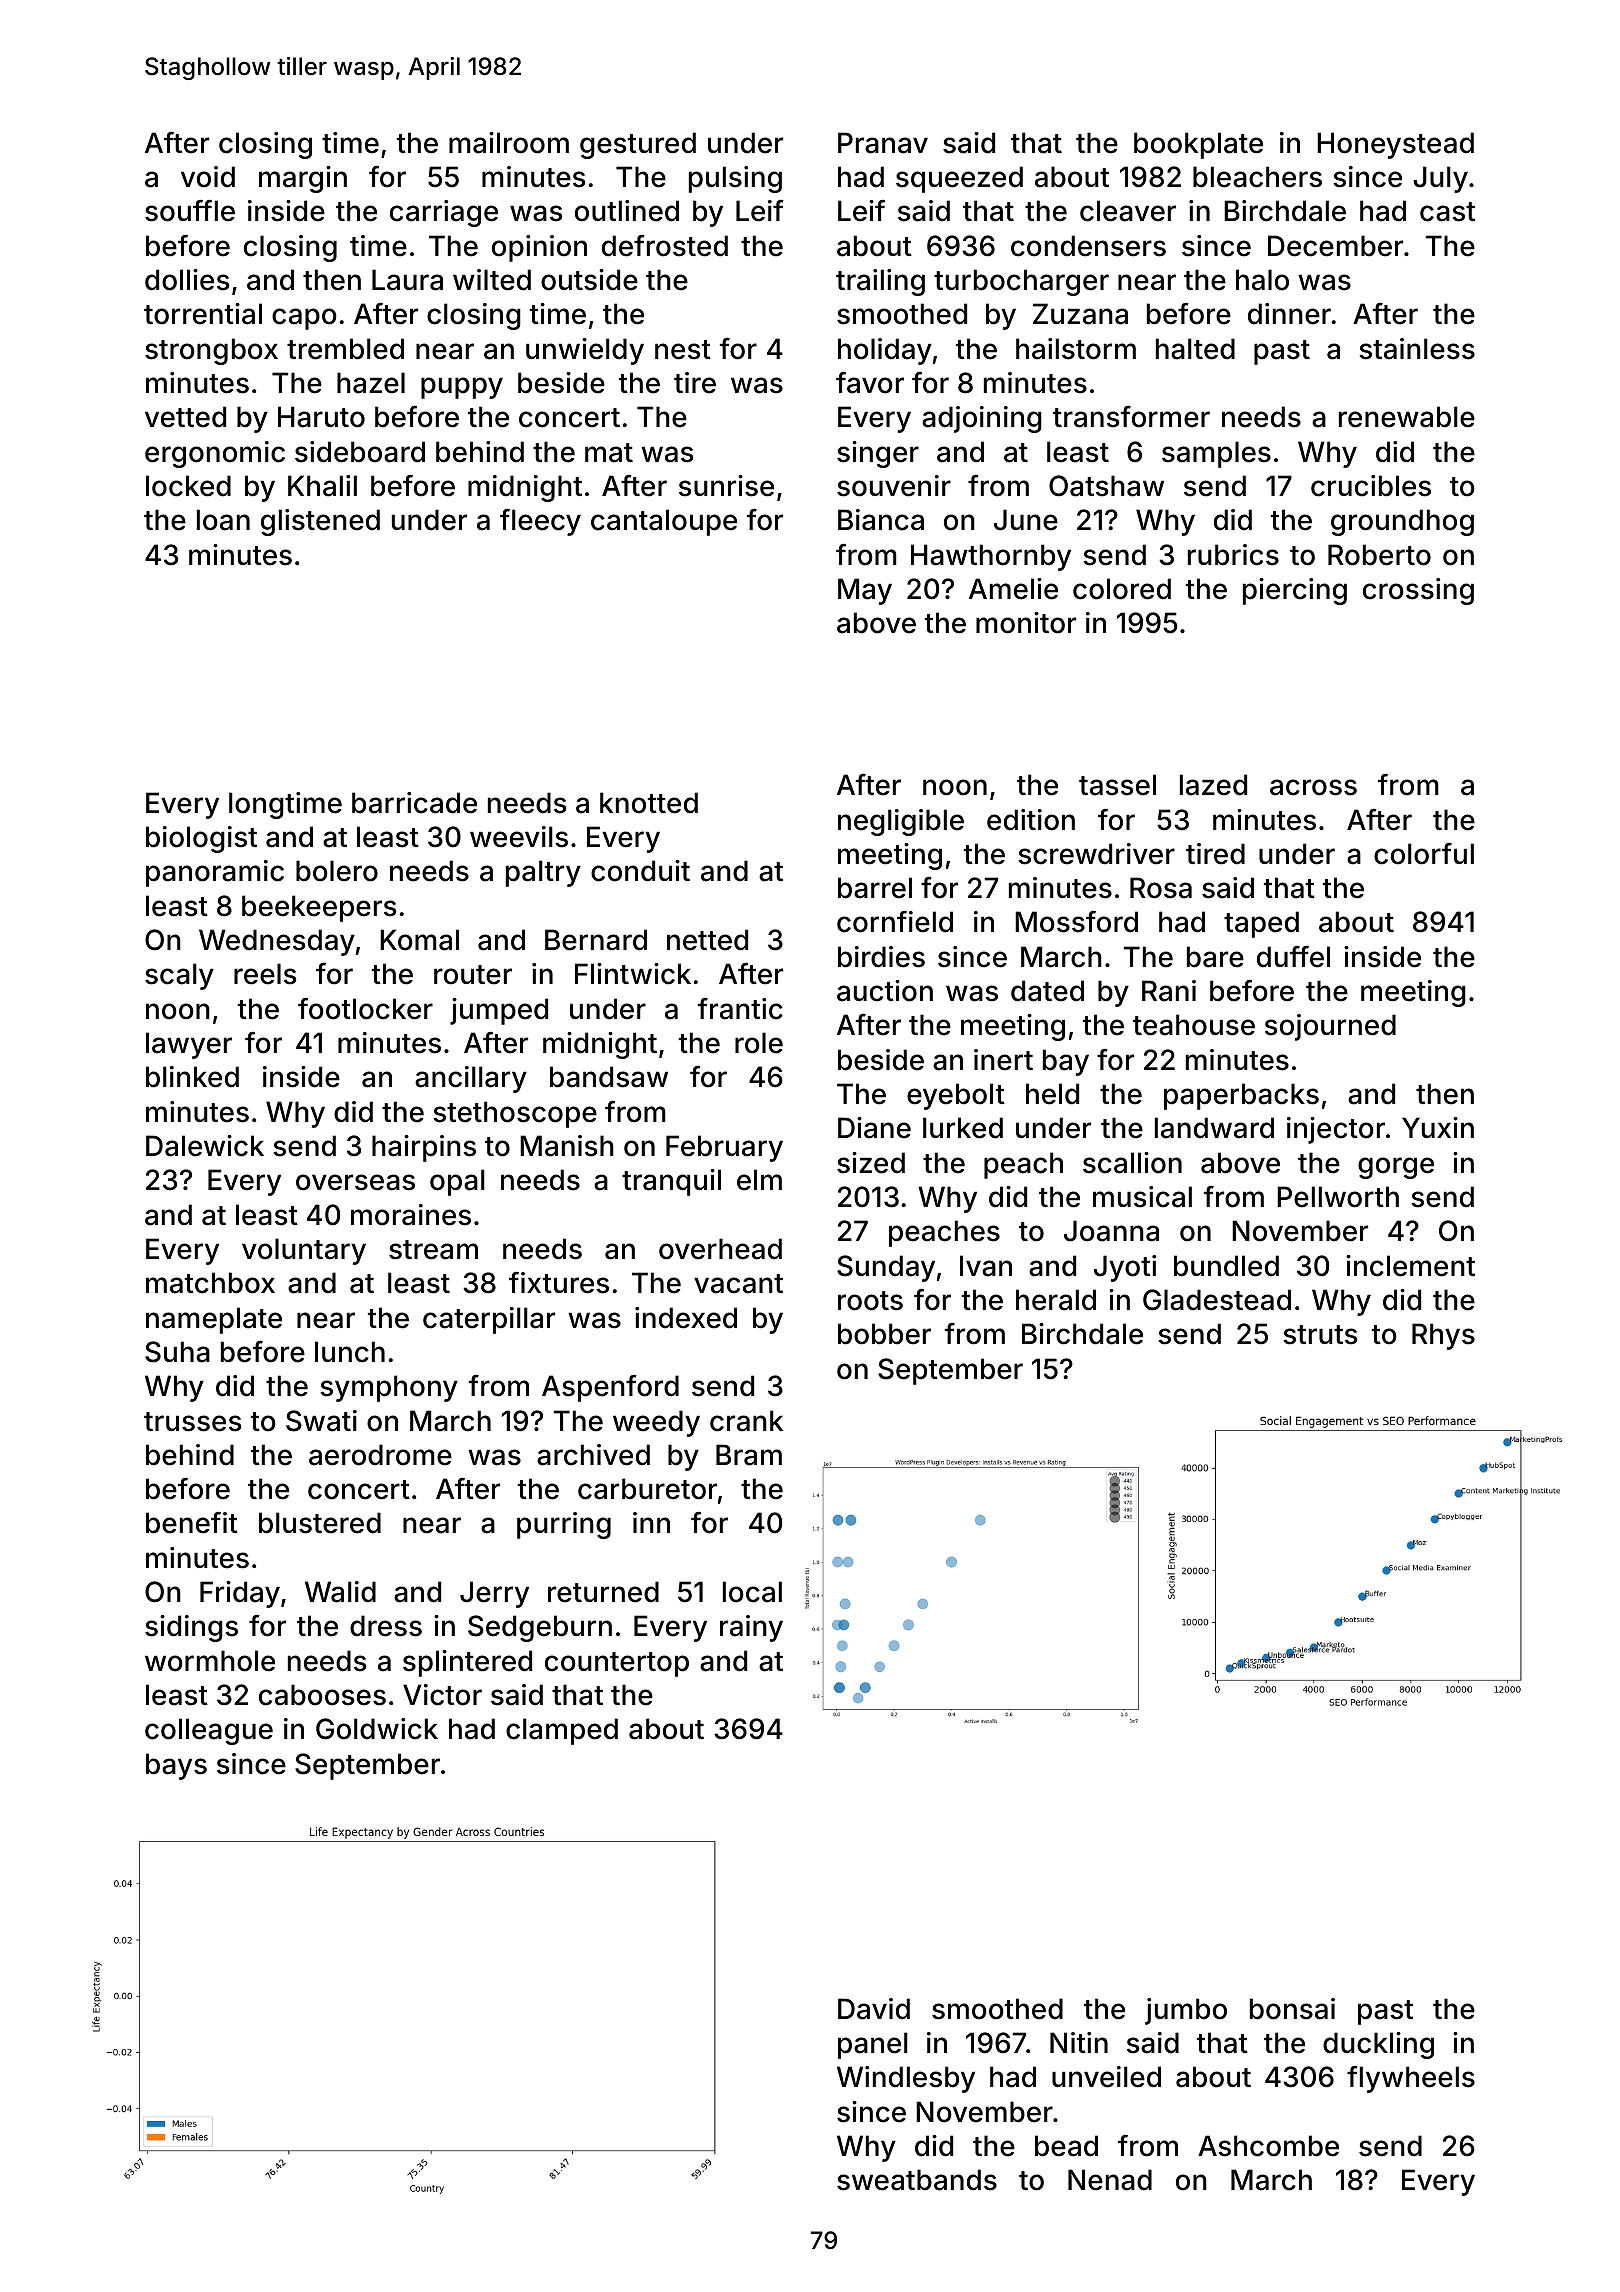 The height and width of the screenshot is (2292, 1620). Describe the element at coordinates (1395, 145) in the screenshot. I see `Honeystead` at that location.
